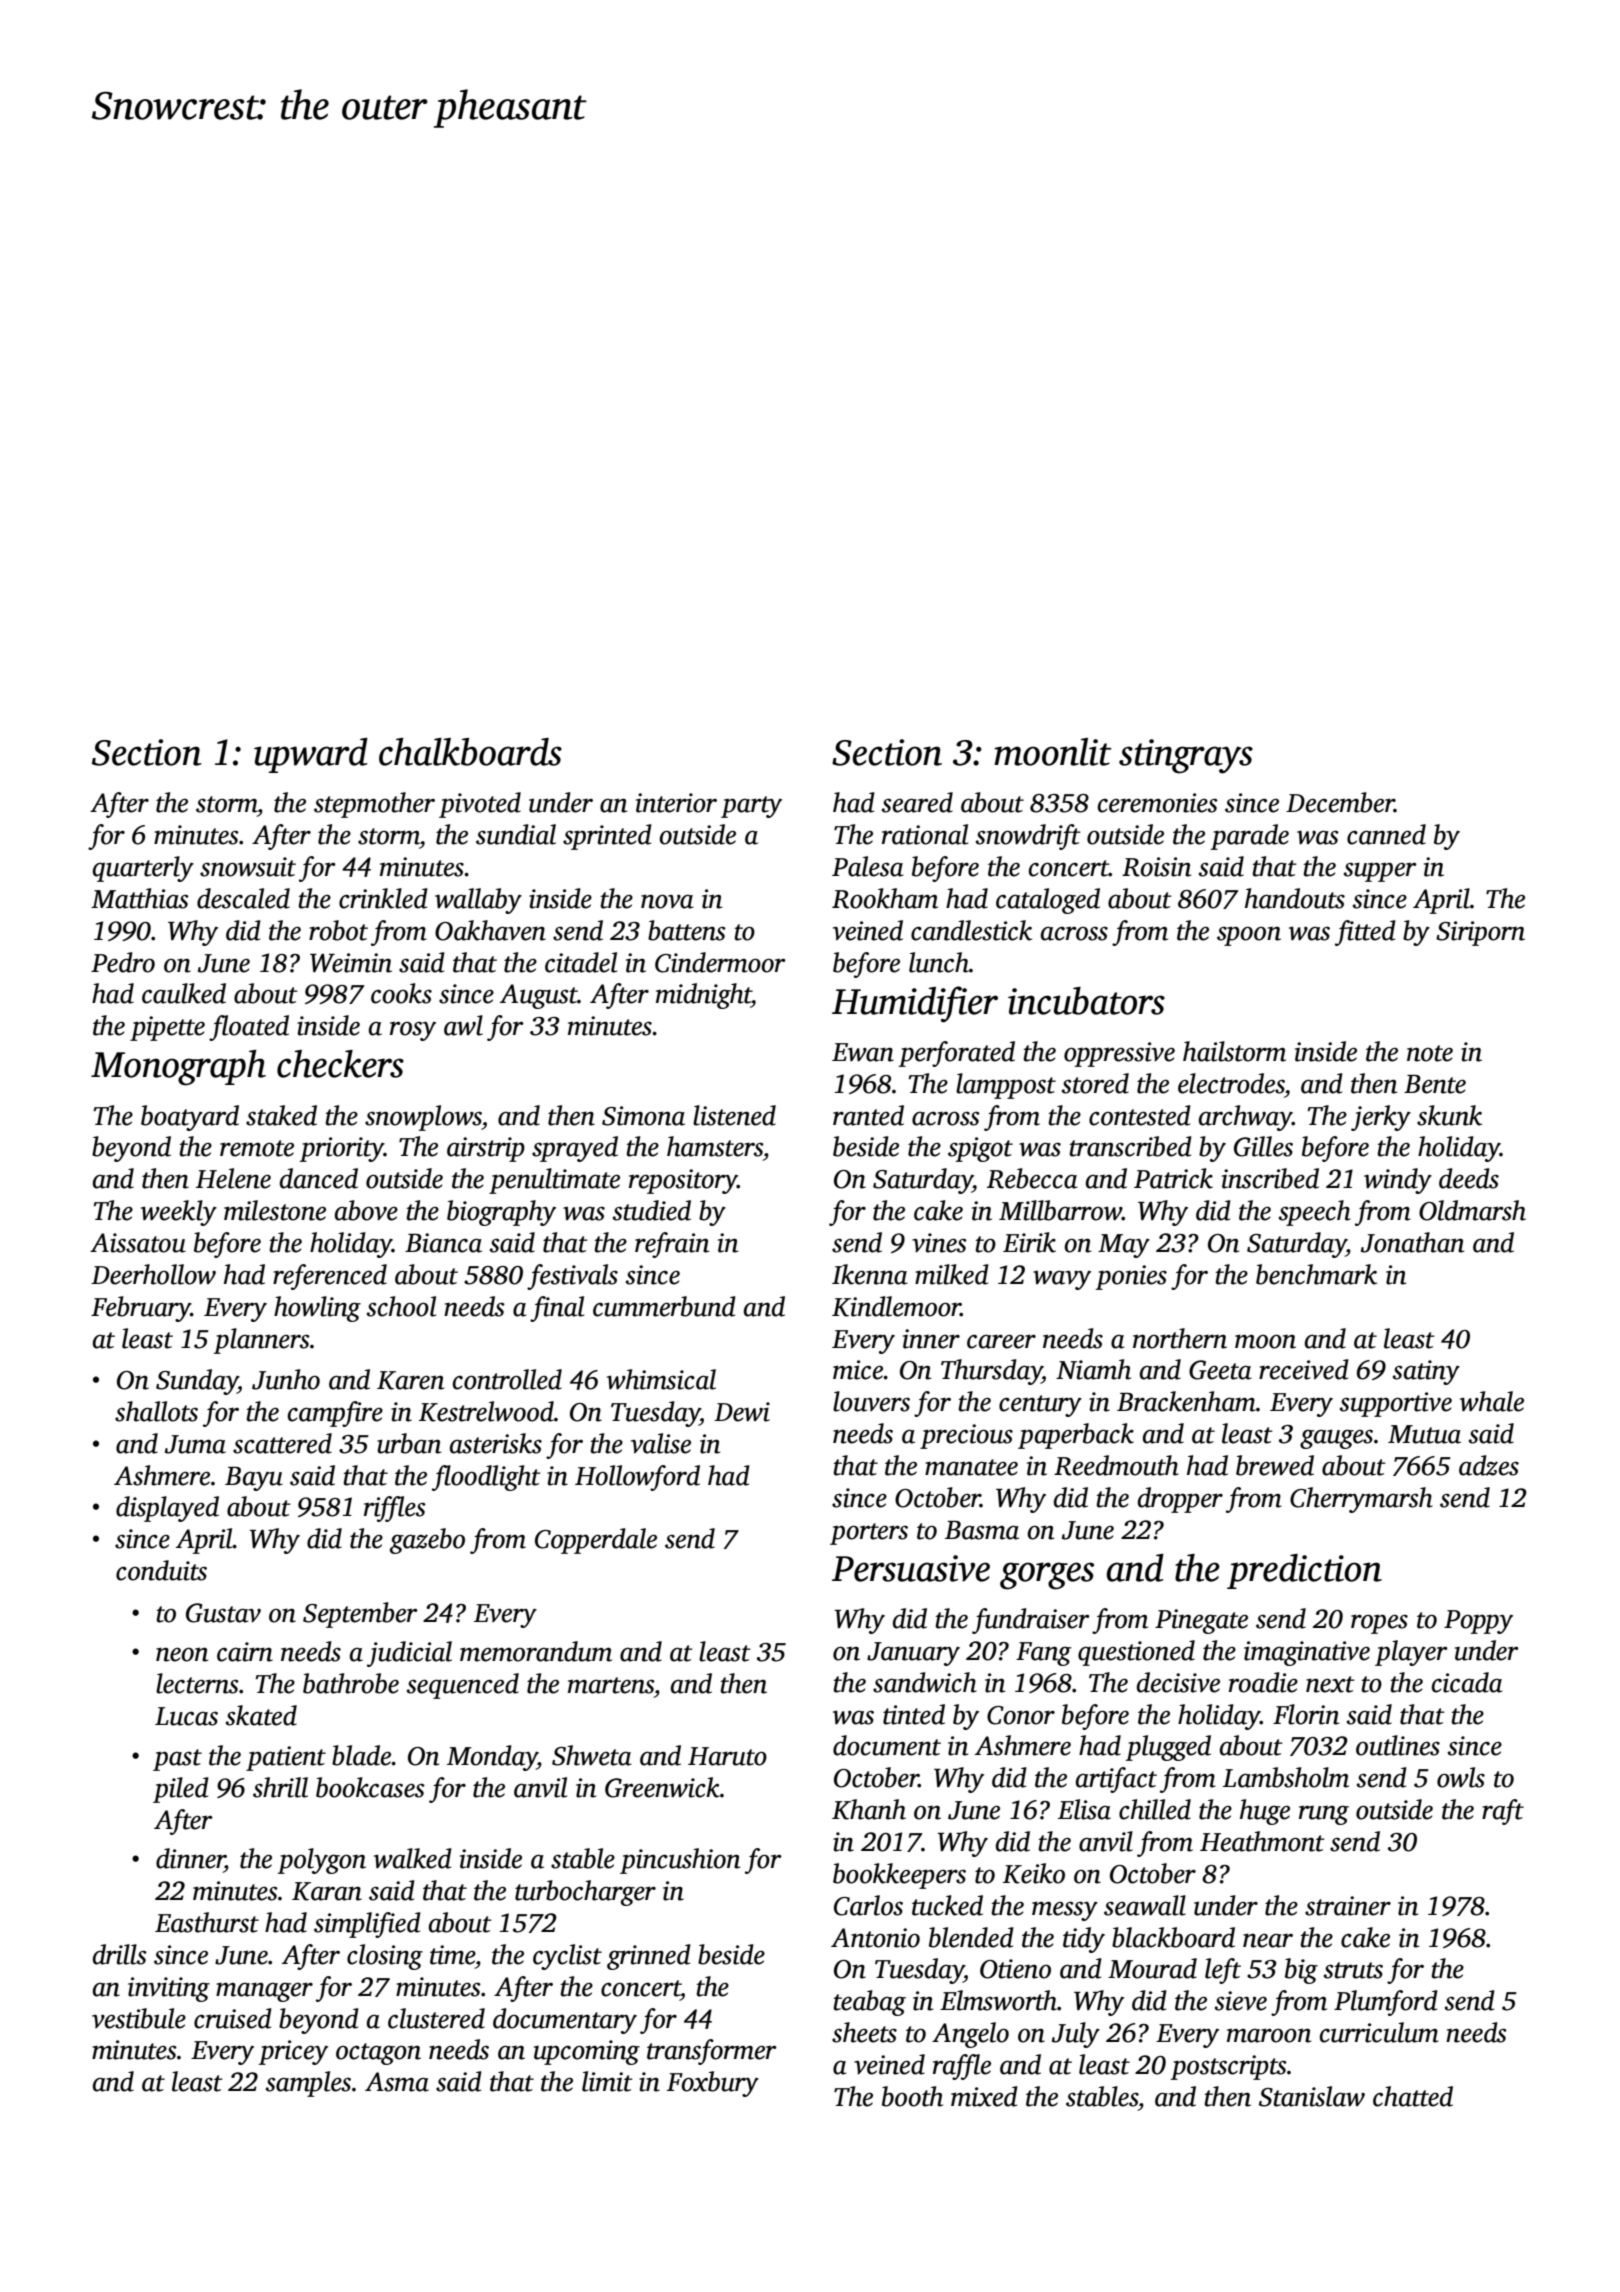 The height and width of the page is (2292, 1620). What do you see at coordinates (751, 807) in the page?
I see `party` at bounding box center [751, 807].
